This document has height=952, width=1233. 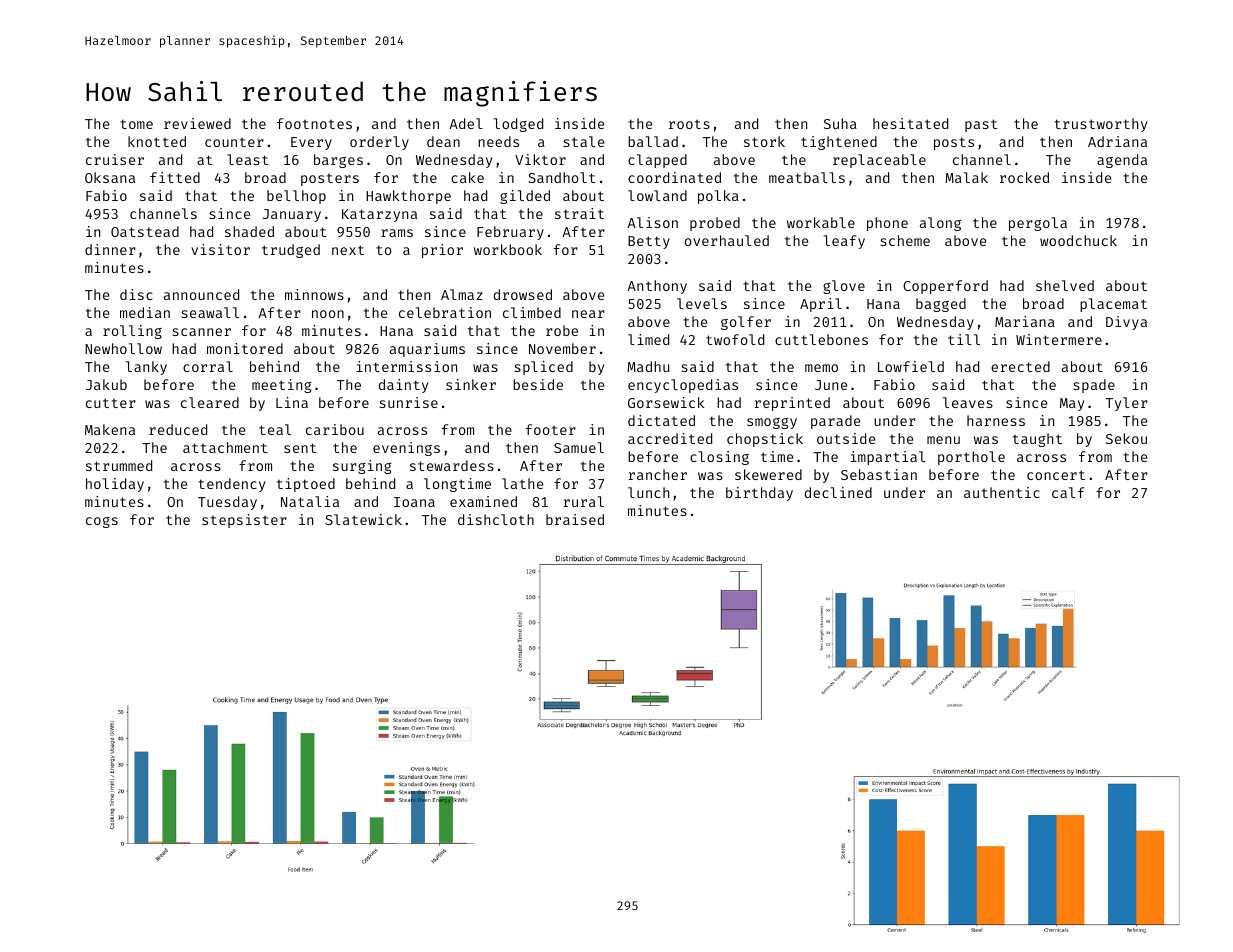 What do you see at coordinates (1126, 438) in the document?
I see `Sekou` at bounding box center [1126, 438].
